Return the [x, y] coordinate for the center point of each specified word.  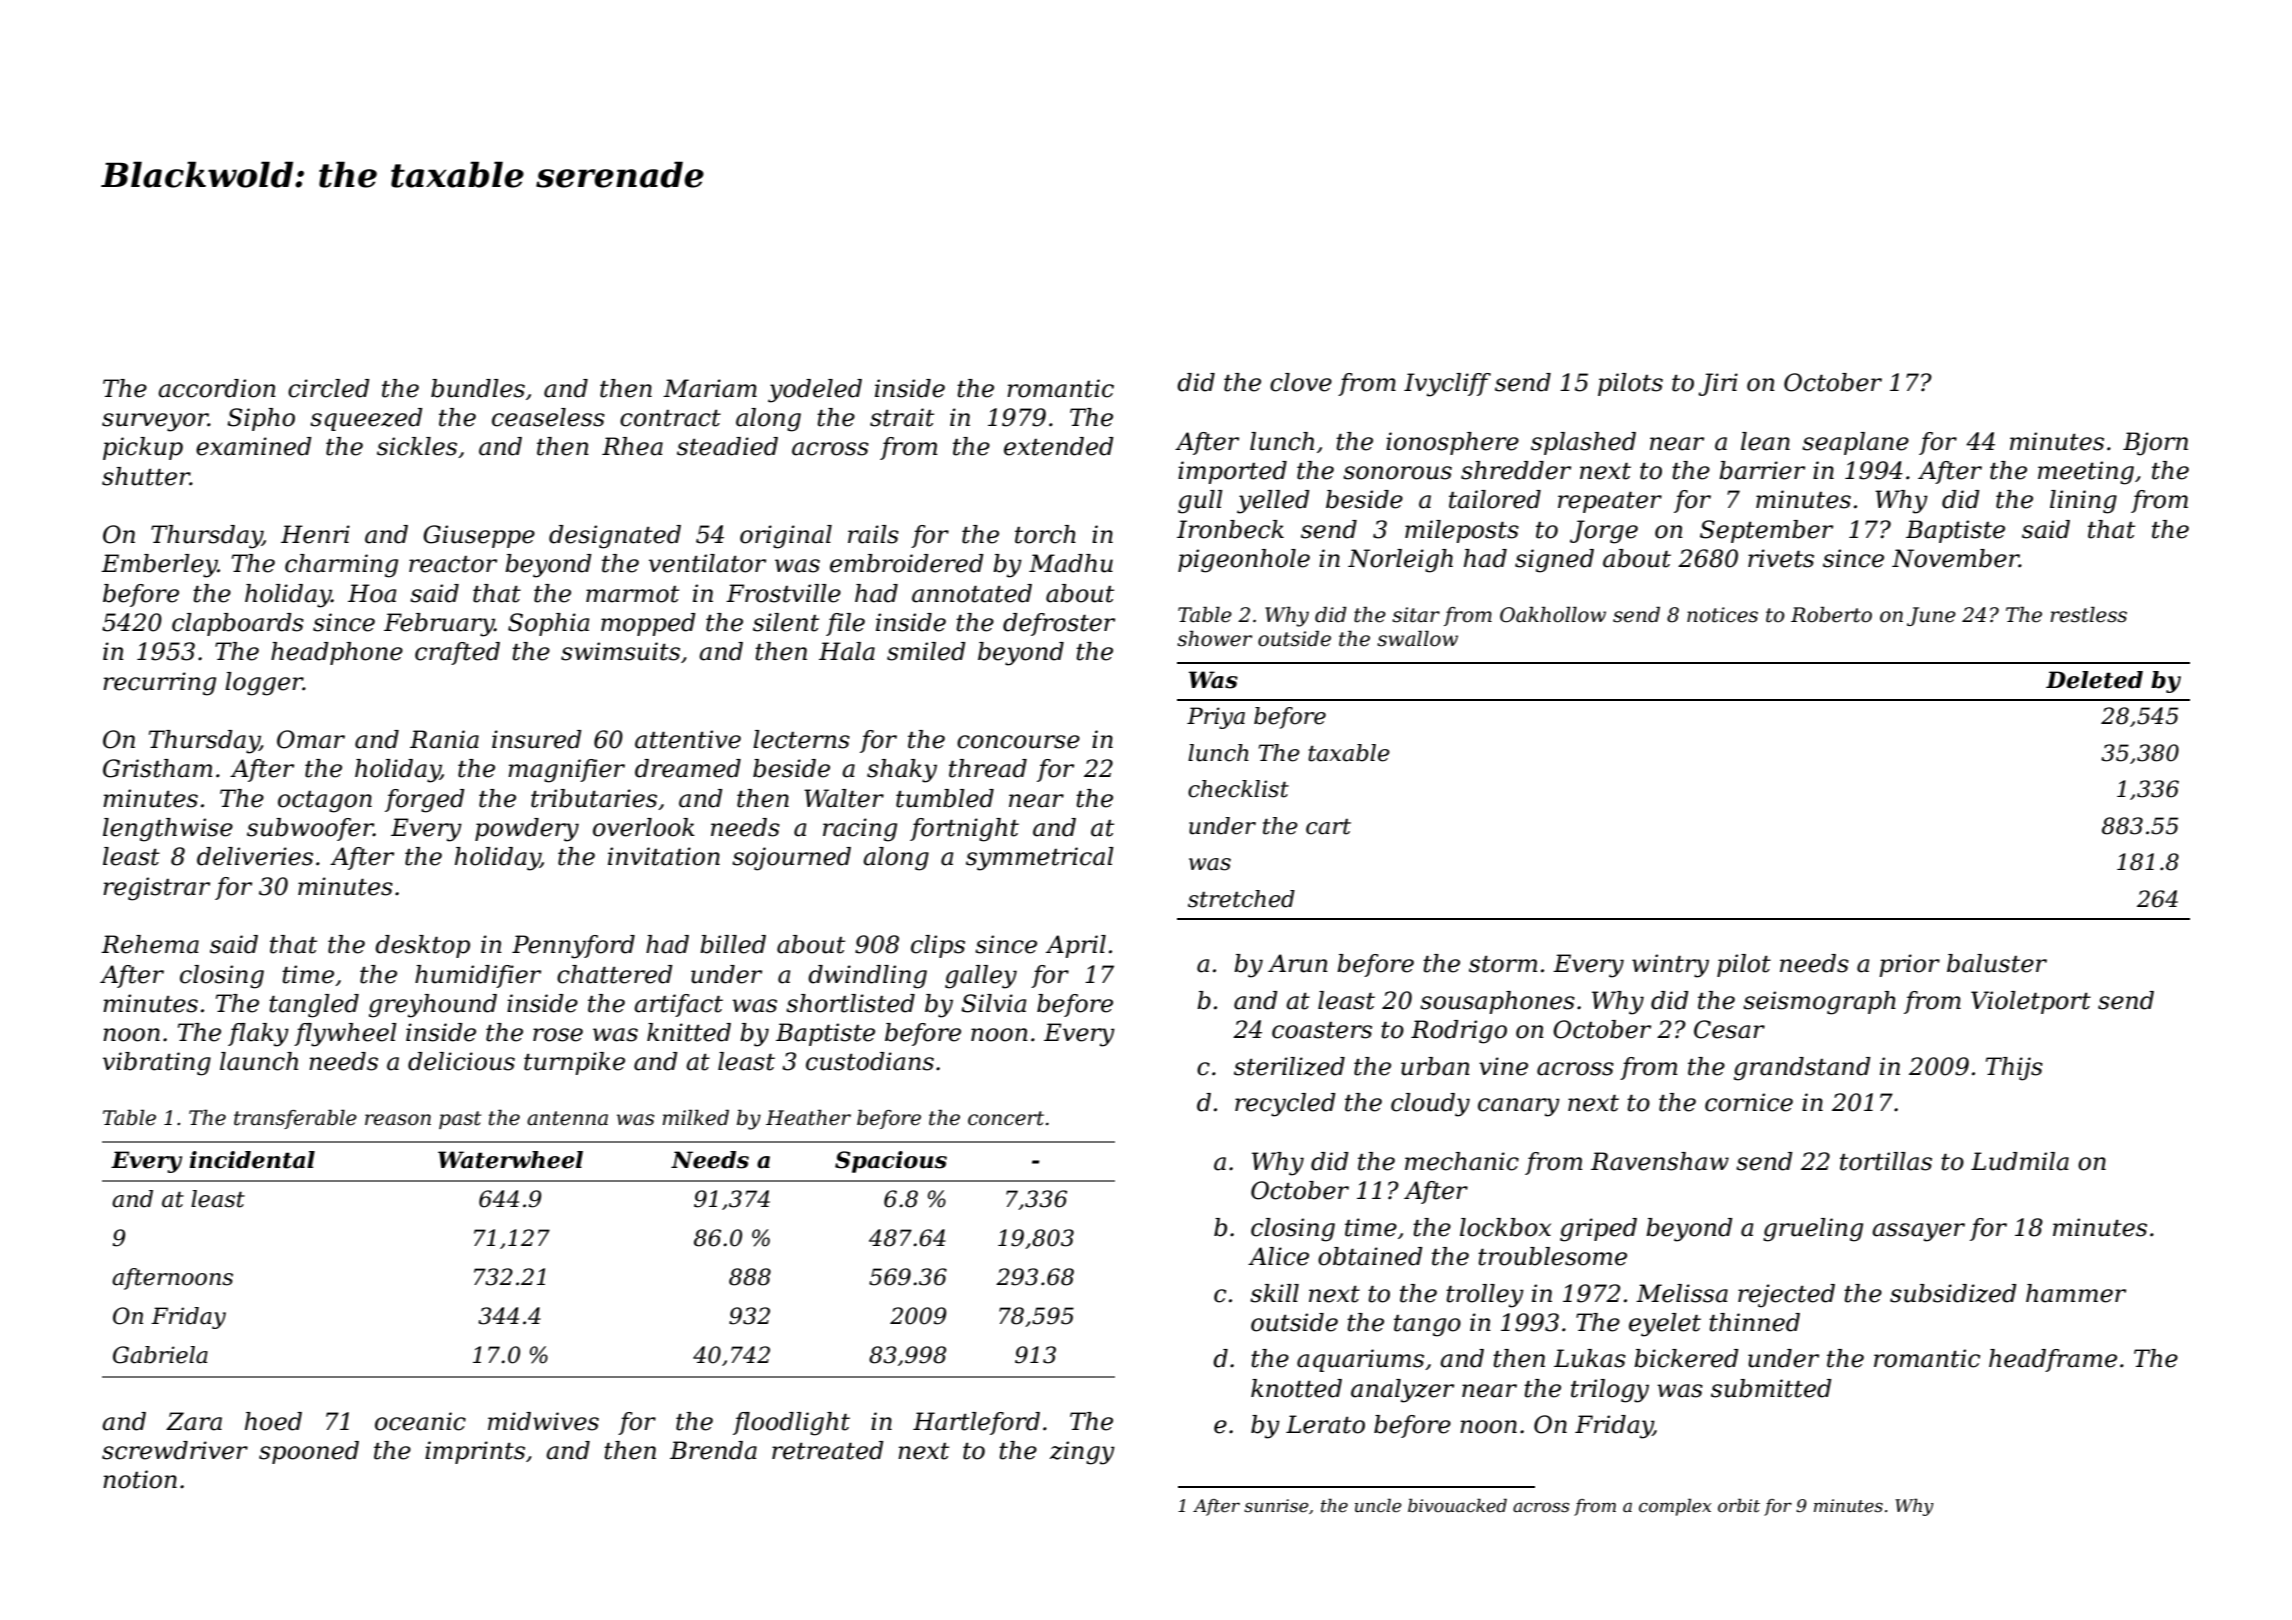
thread [988, 768]
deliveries [255, 856]
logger [264, 684]
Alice [1278, 1256]
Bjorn [2155, 444]
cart [1328, 827]
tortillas [1886, 1161]
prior [1909, 965]
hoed [273, 1421]
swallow [1417, 639]
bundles [478, 388]
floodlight [791, 1424]
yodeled [815, 391]
